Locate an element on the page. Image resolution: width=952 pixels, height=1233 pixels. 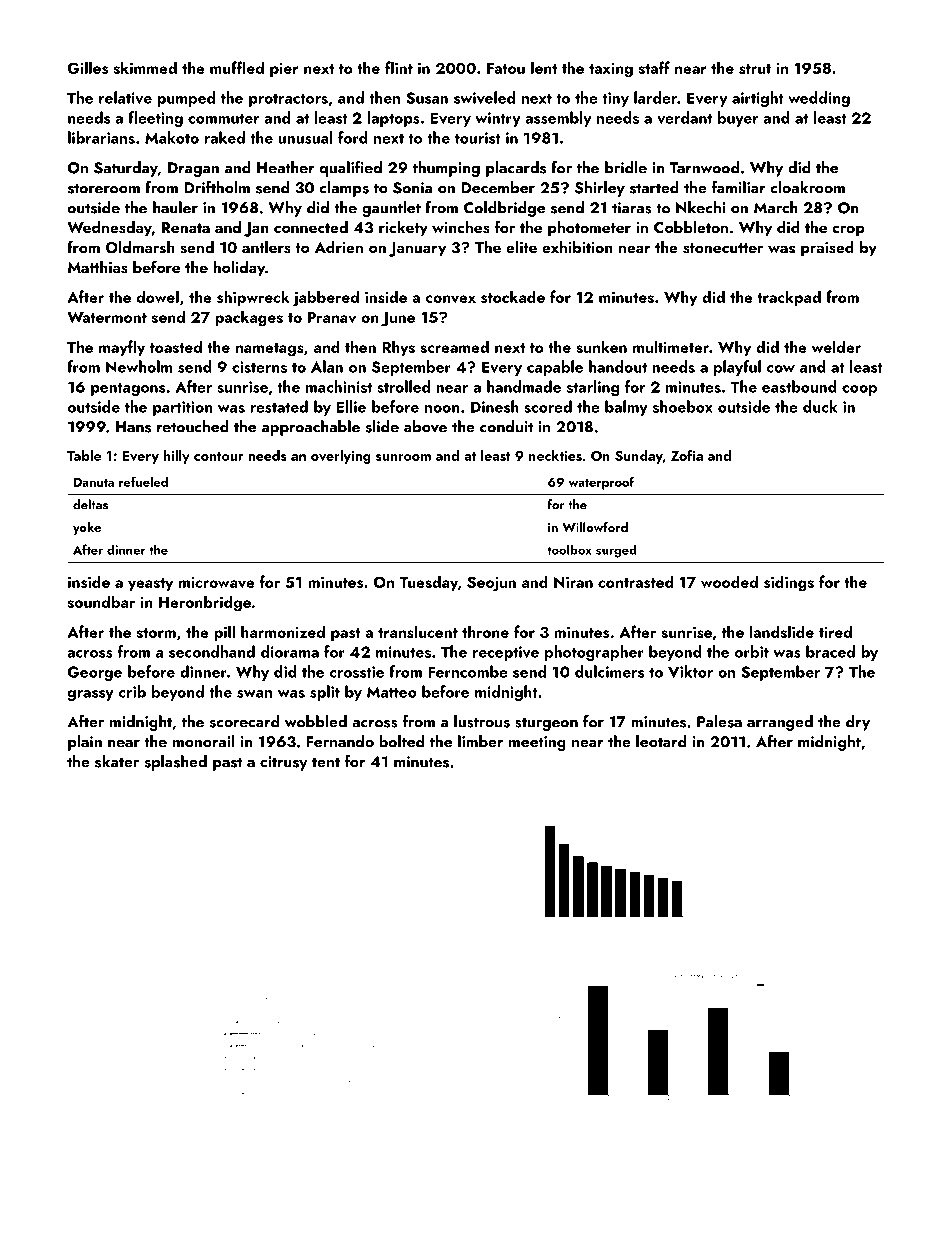
Viktor is located at coordinates (690, 671).
